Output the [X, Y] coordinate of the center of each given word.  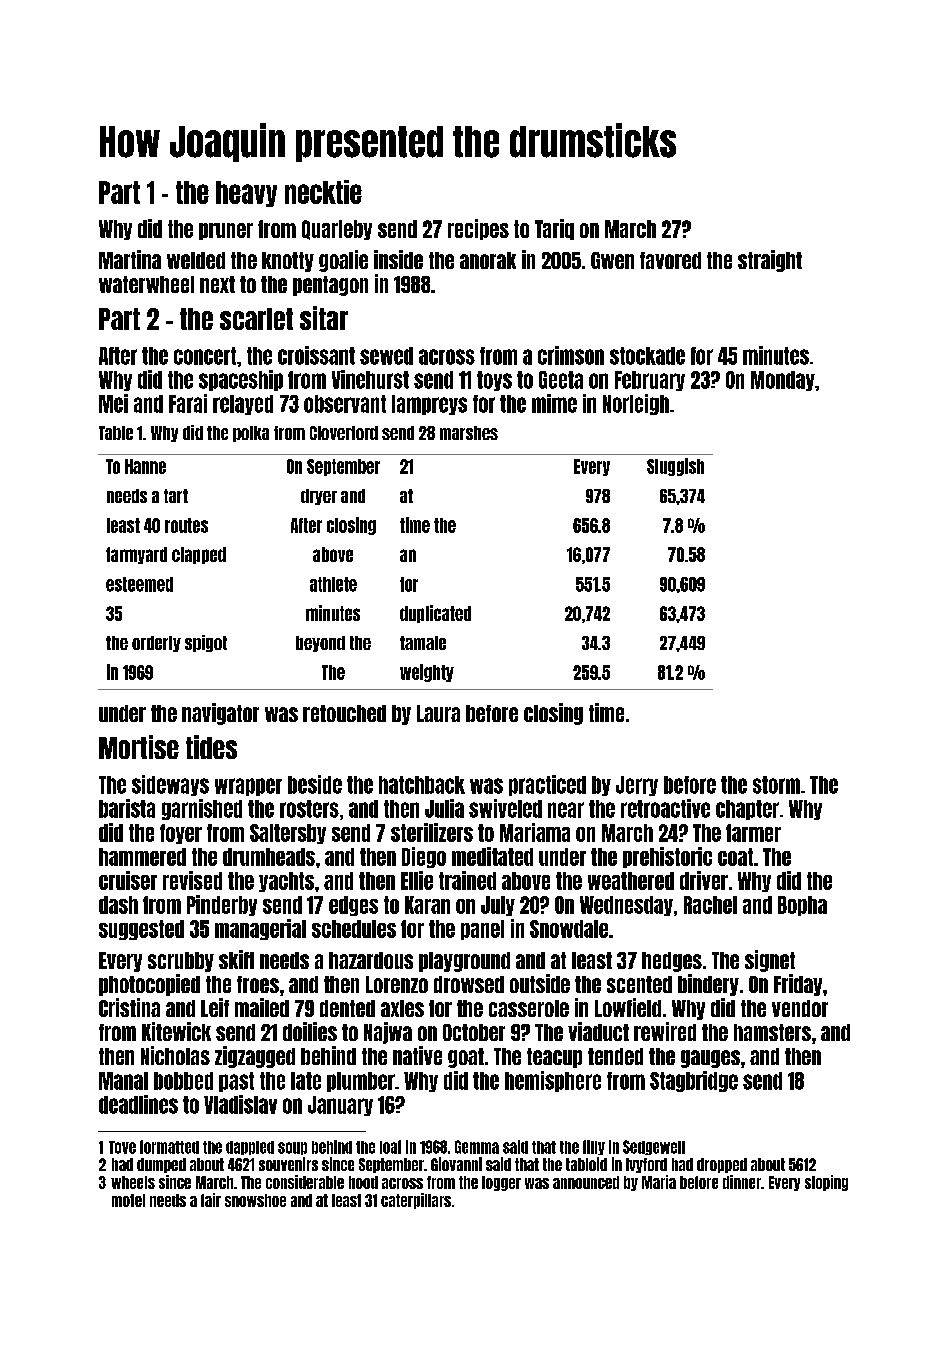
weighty [427, 673]
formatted [169, 1147]
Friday [798, 985]
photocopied [149, 985]
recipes [478, 229]
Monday [783, 381]
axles [402, 1008]
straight [770, 261]
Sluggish [675, 467]
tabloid [586, 1164]
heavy [246, 194]
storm [776, 785]
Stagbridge [694, 1081]
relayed [243, 405]
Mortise [139, 747]
